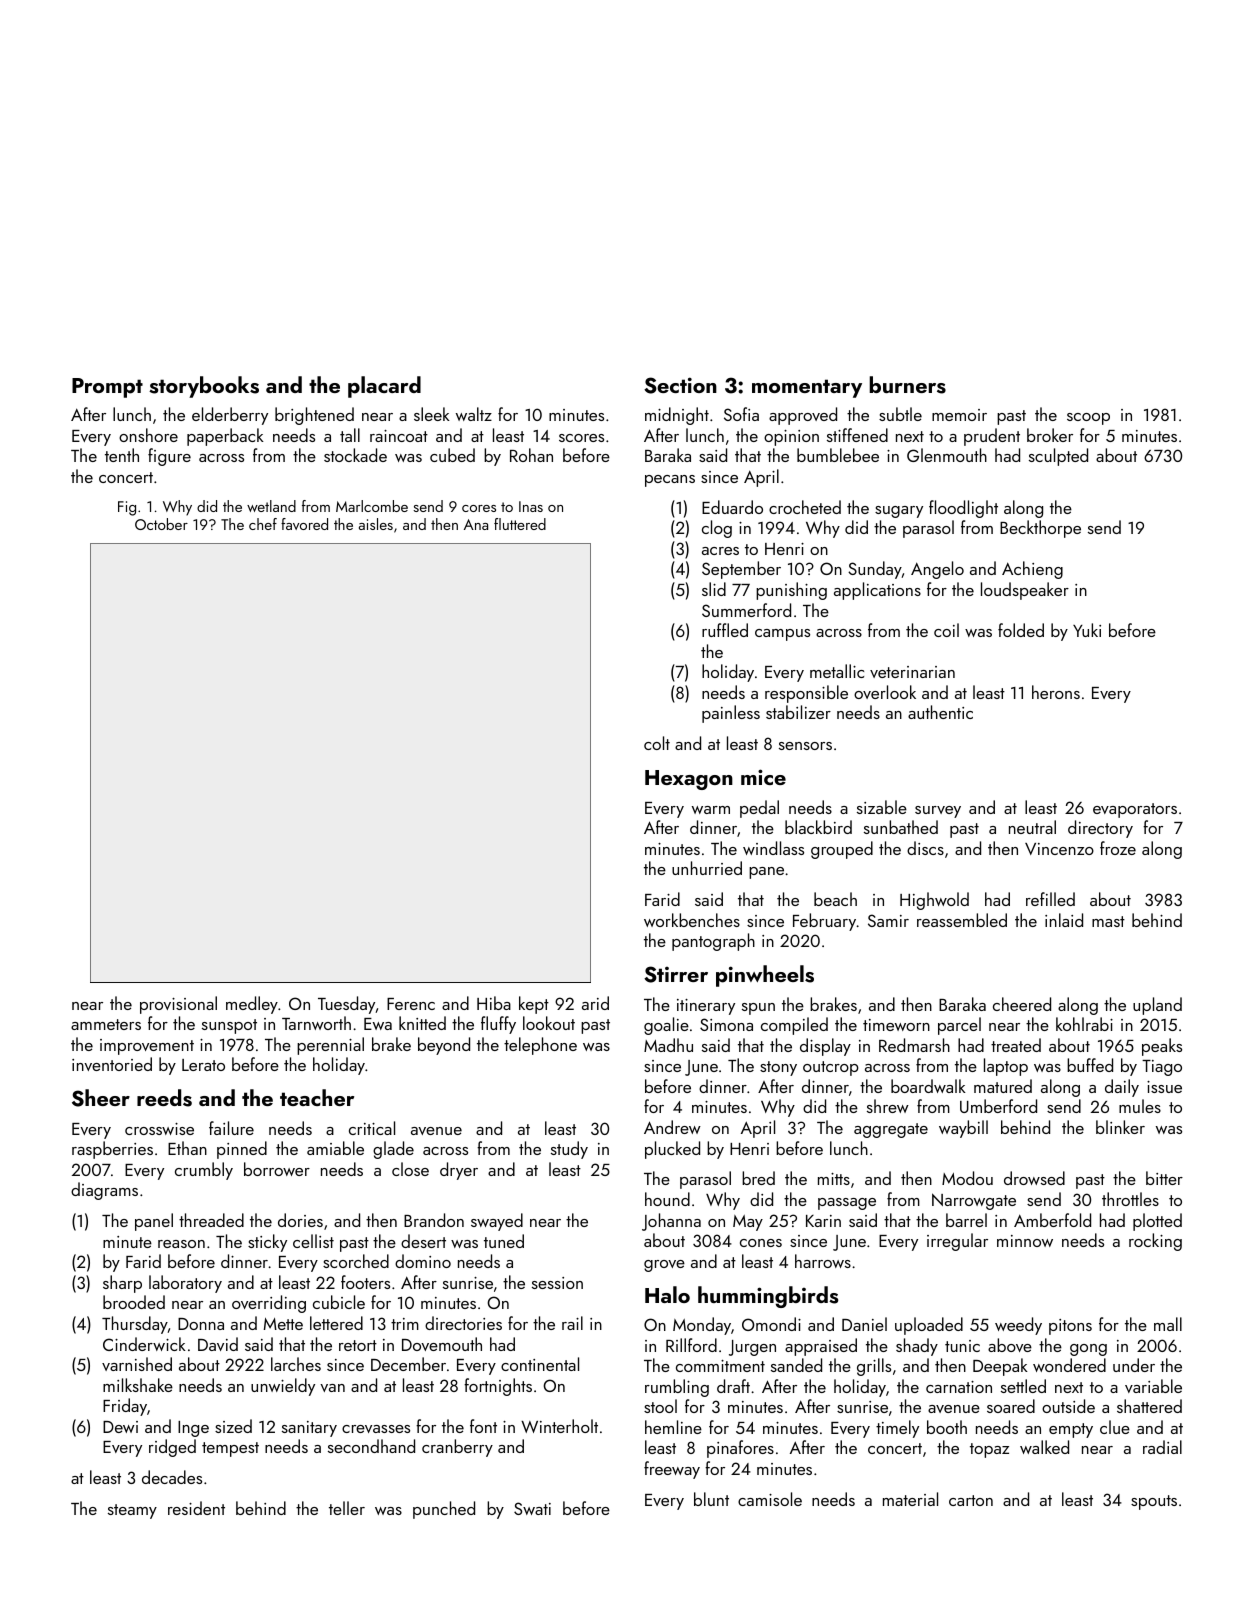 Image resolution: width=1254 pixels, height=1623 pixels. What do you see at coordinates (782, 635) in the screenshot?
I see `campus` at bounding box center [782, 635].
